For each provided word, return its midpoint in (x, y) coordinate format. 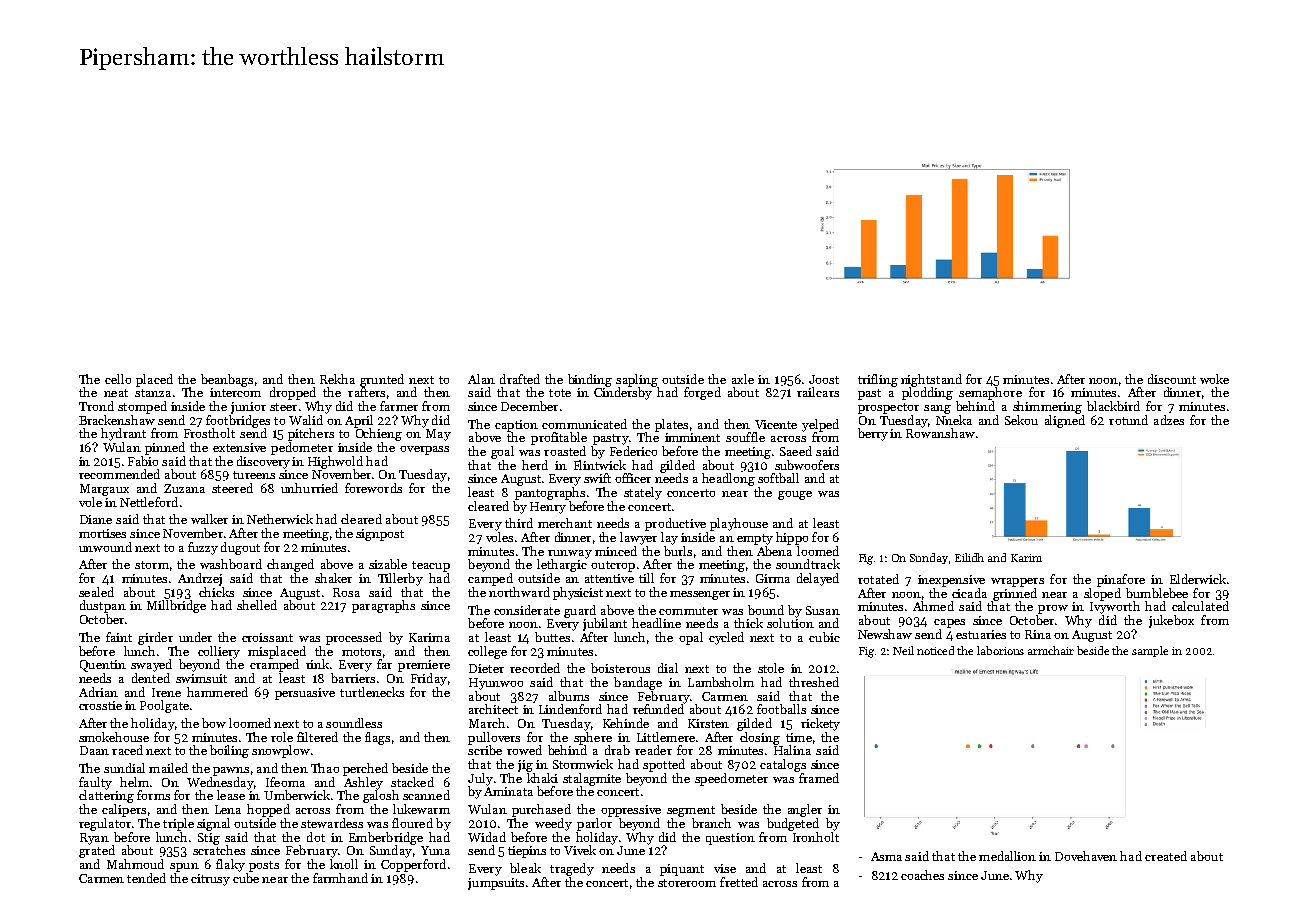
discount (1172, 379)
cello (118, 379)
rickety (820, 724)
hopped (268, 810)
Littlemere (666, 737)
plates (671, 425)
